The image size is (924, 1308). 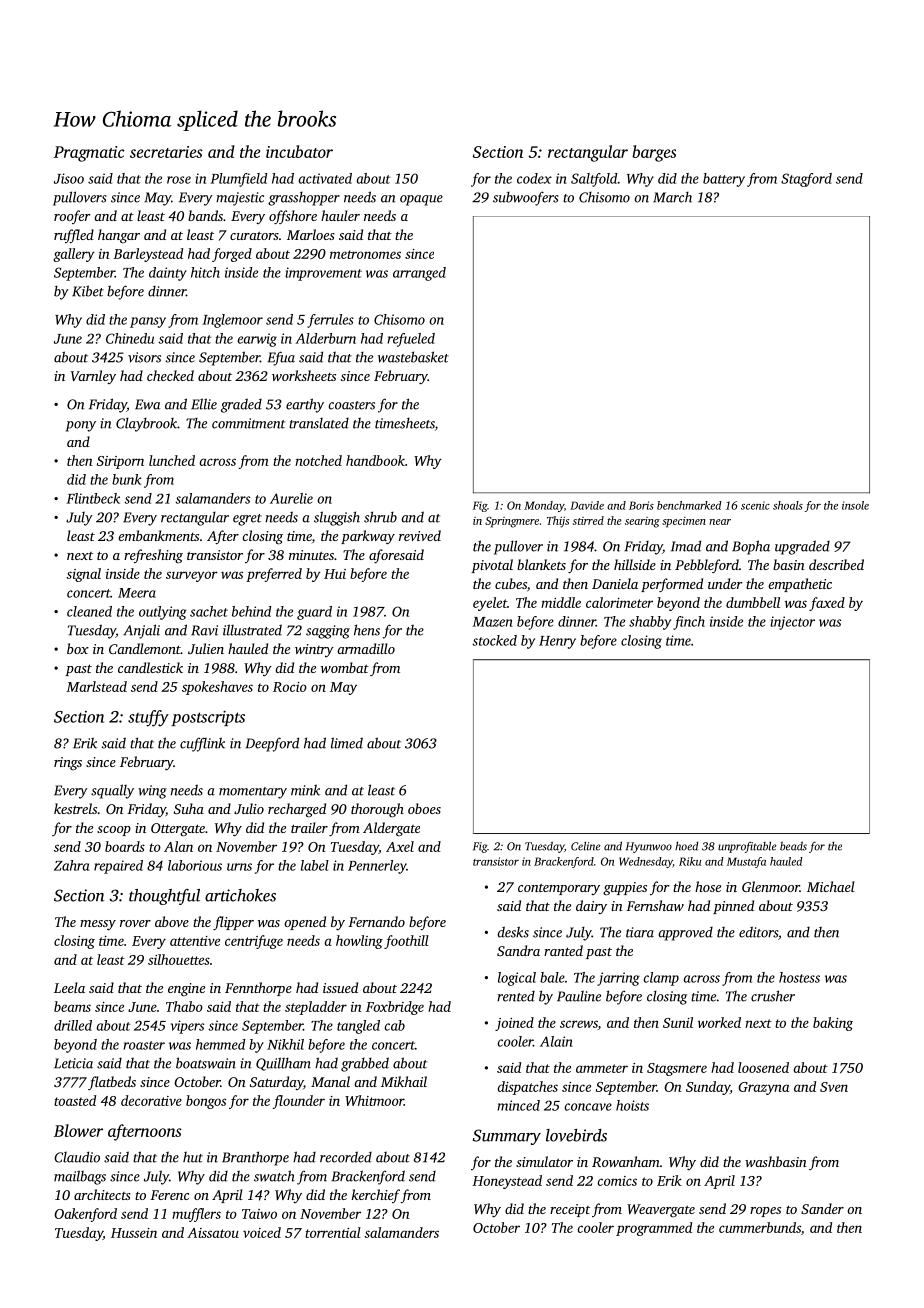 I want to click on eyelet, so click(x=490, y=604).
